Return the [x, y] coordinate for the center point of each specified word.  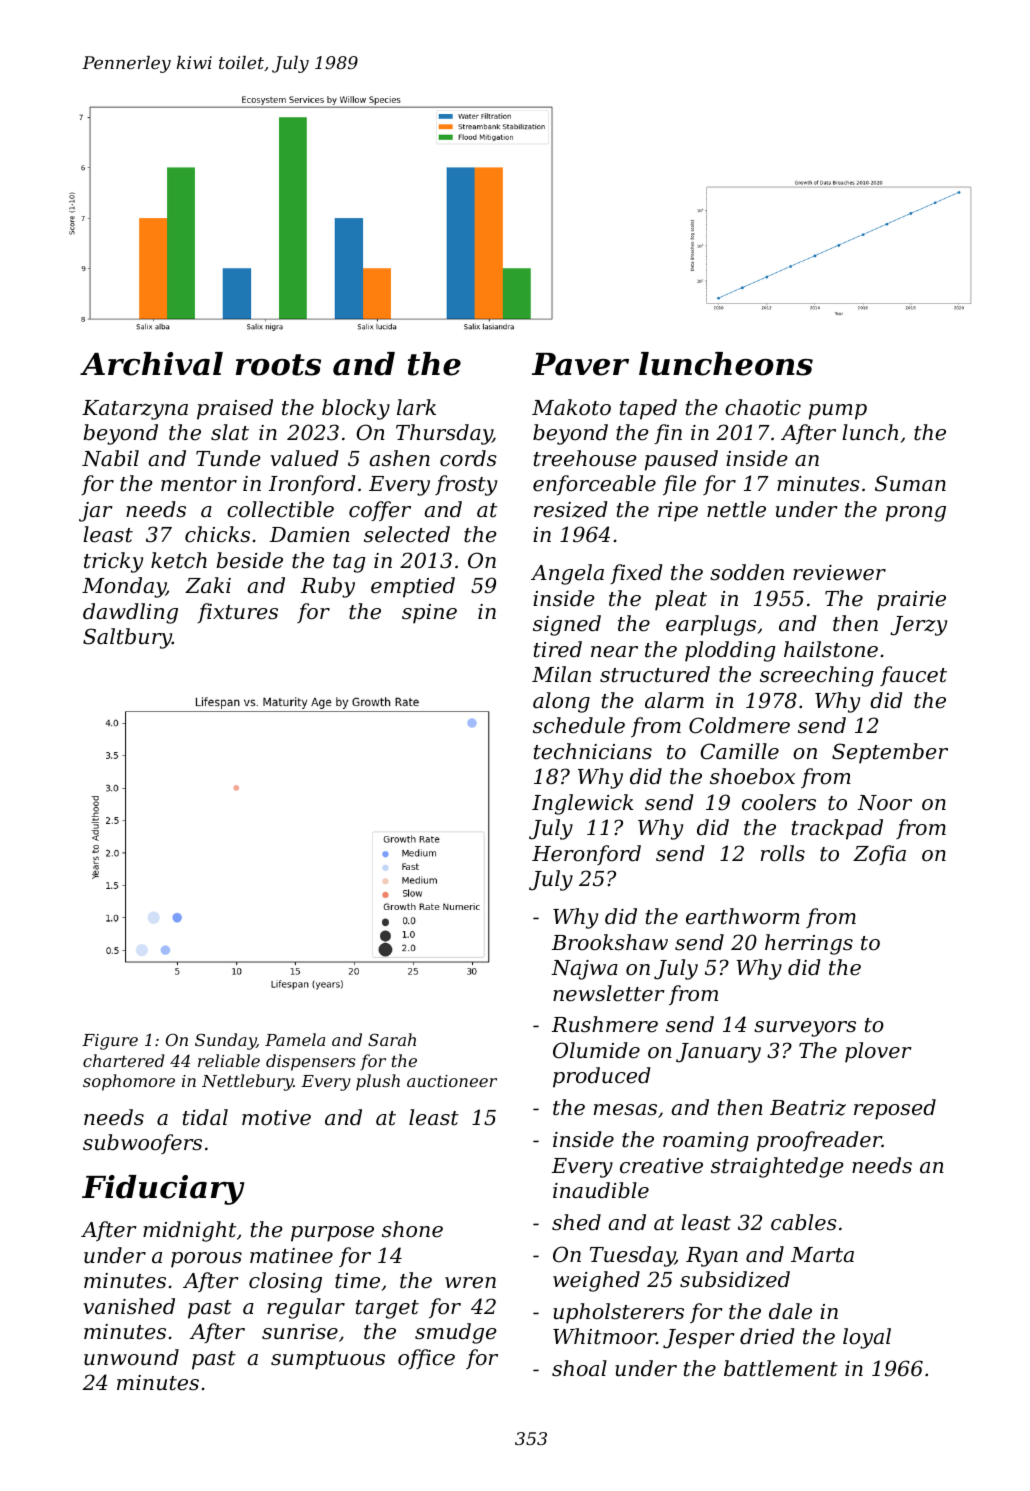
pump [838, 412]
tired [558, 649]
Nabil [110, 458]
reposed [895, 1109]
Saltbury [127, 638]
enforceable [594, 485]
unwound [131, 1357]
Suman [910, 483]
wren [470, 1283]
